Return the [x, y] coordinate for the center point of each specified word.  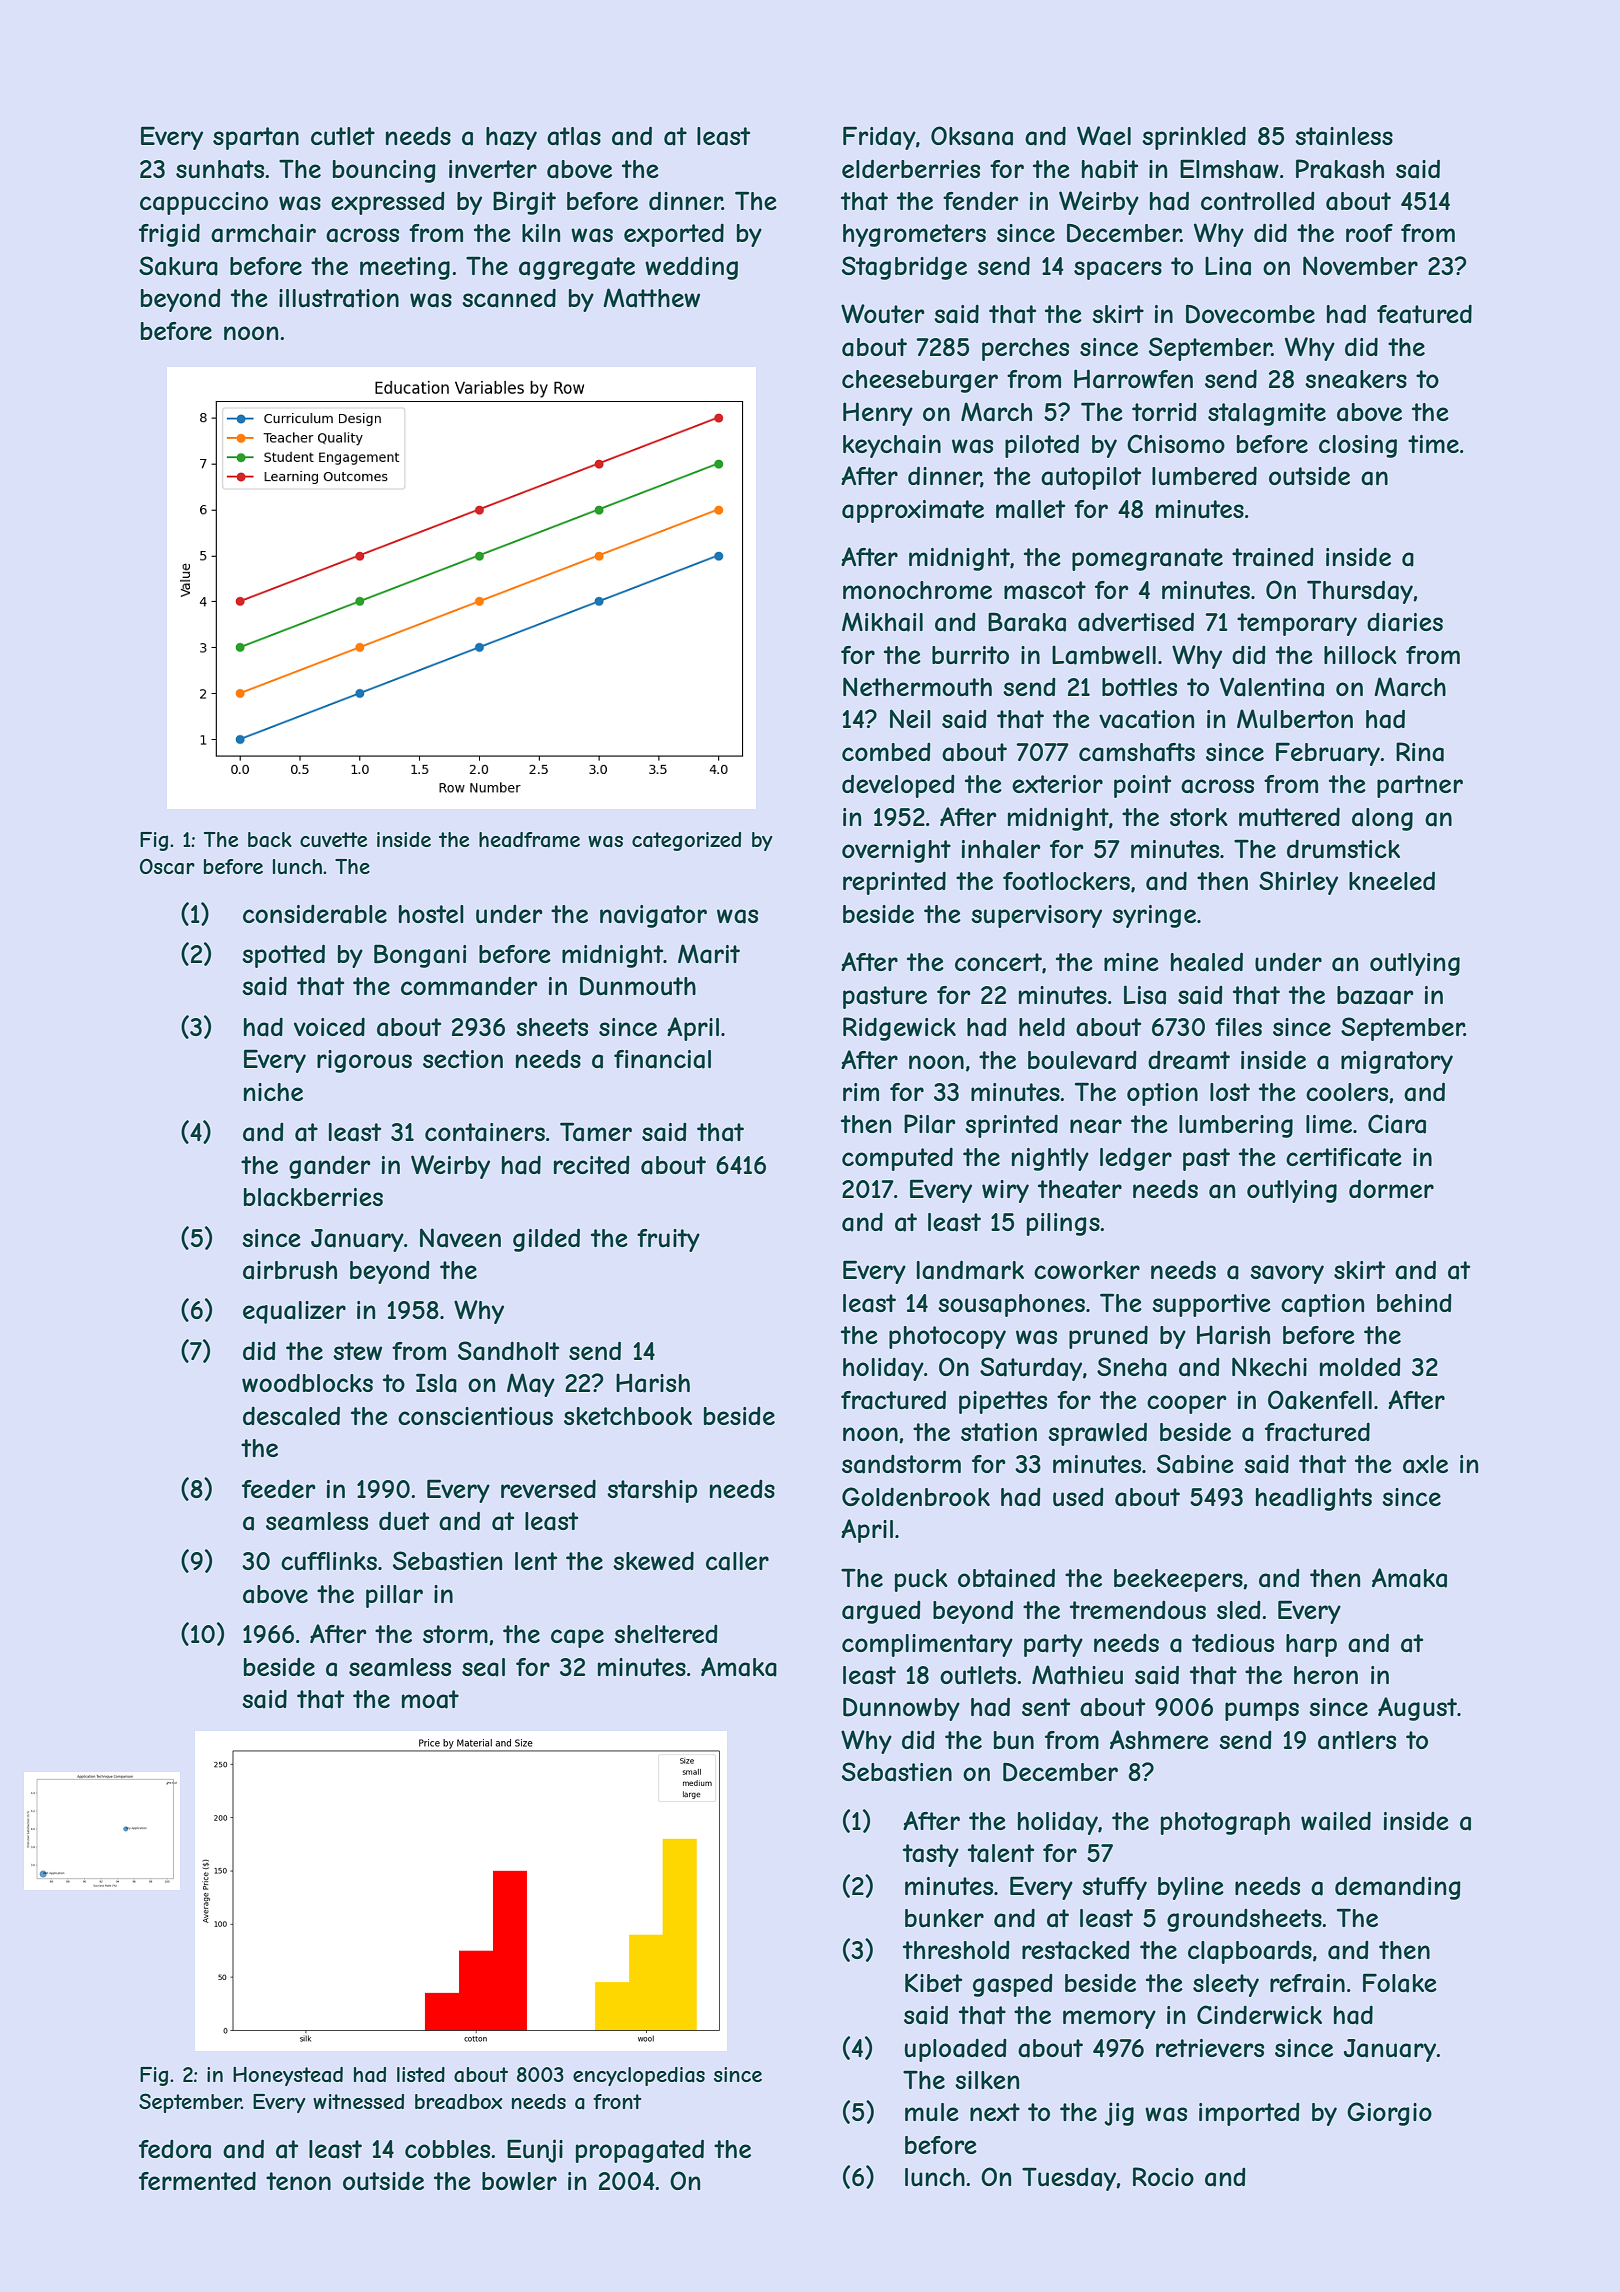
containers [485, 1132]
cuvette [333, 839]
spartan [256, 138]
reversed [548, 1489]
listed [421, 2074]
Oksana [972, 136]
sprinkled [1194, 138]
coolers [1347, 1092]
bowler [519, 2181]
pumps [1262, 1711]
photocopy [947, 1337]
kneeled [1392, 880]
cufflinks [329, 1561]
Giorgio [1389, 2114]
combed [886, 752]
